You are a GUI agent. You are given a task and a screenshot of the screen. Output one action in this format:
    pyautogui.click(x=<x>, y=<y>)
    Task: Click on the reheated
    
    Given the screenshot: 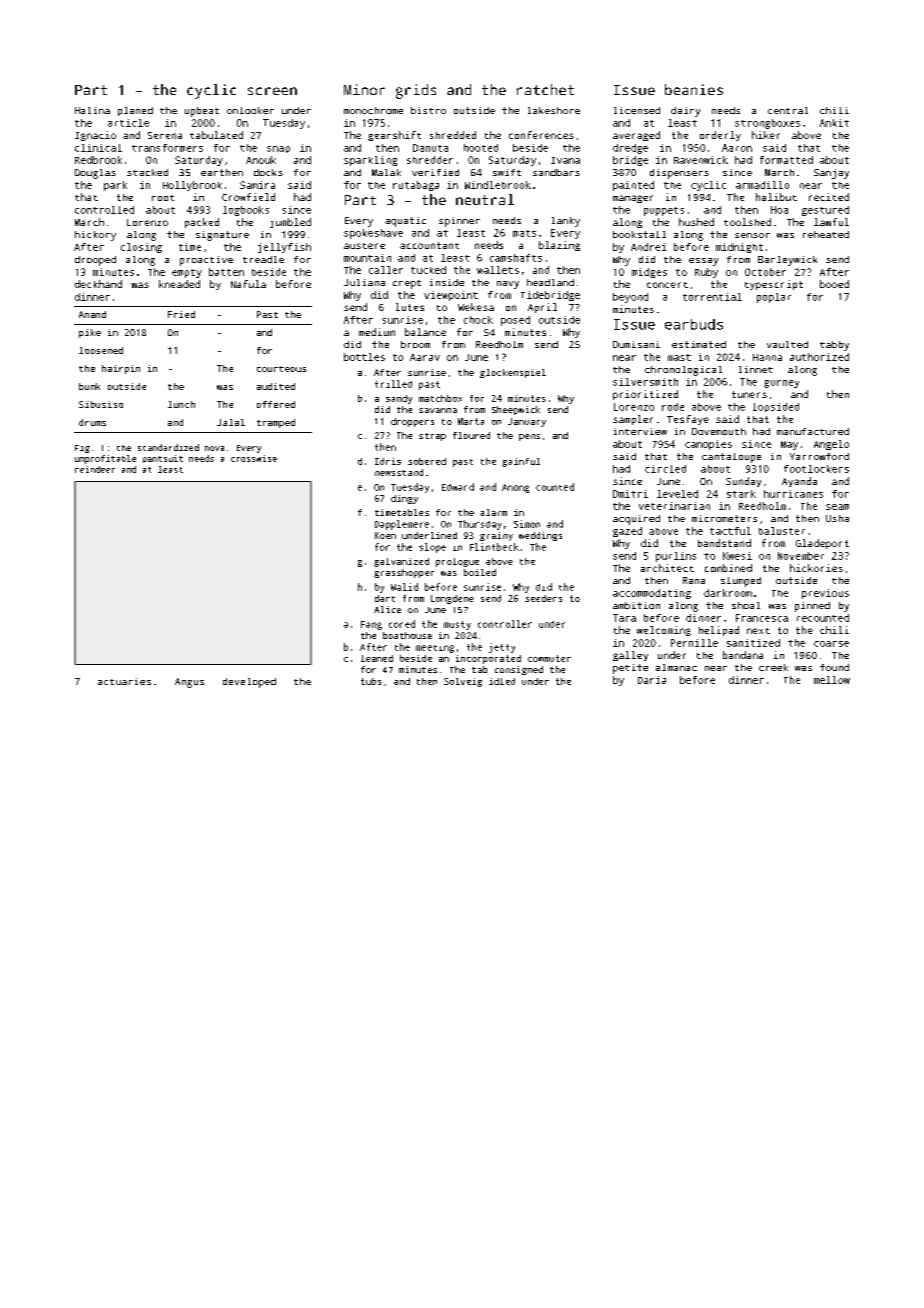 What is the action you would take?
    pyautogui.click(x=826, y=234)
